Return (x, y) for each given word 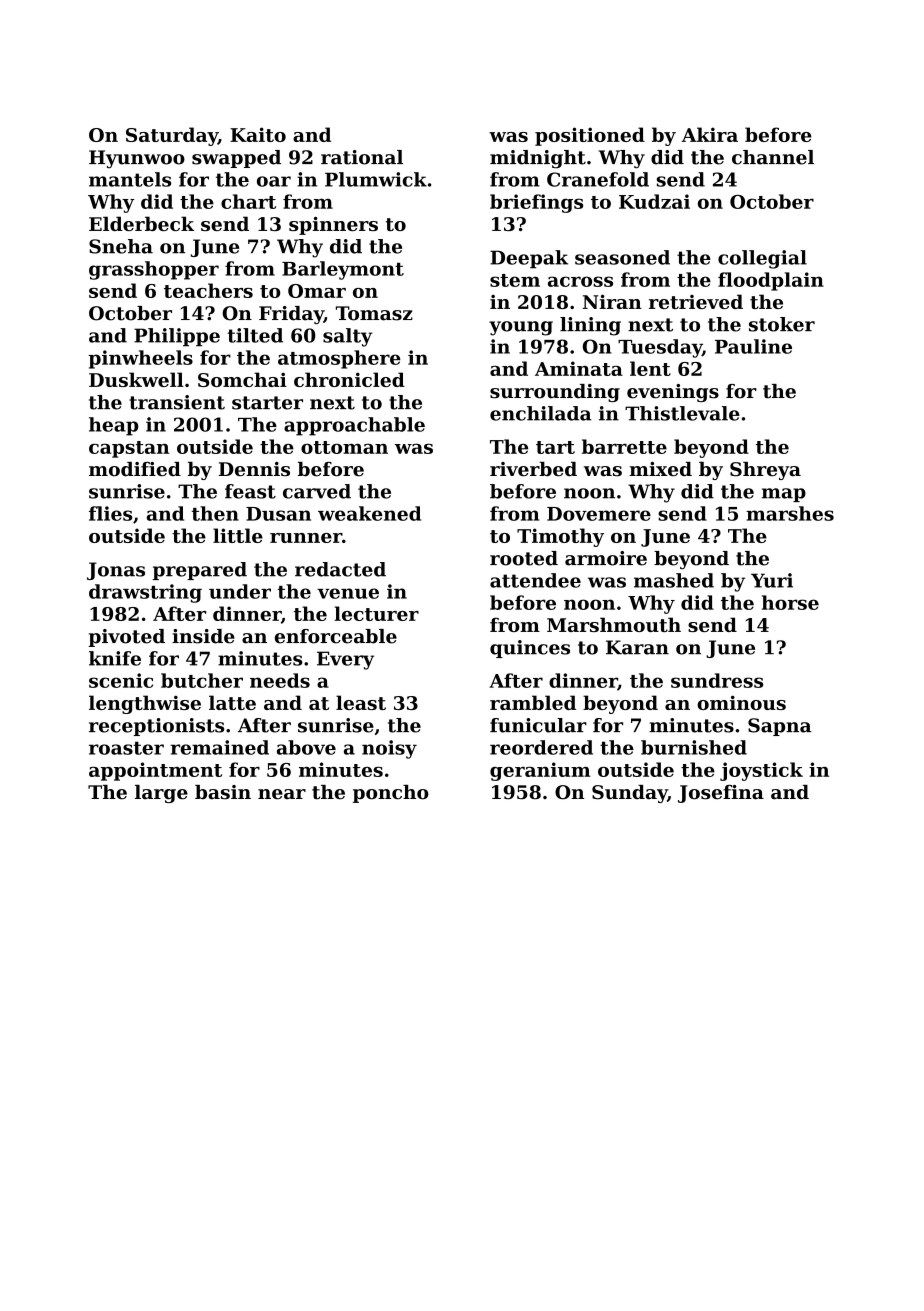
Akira (710, 134)
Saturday (172, 136)
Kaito (258, 134)
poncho (391, 794)
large (161, 794)
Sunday (629, 794)
